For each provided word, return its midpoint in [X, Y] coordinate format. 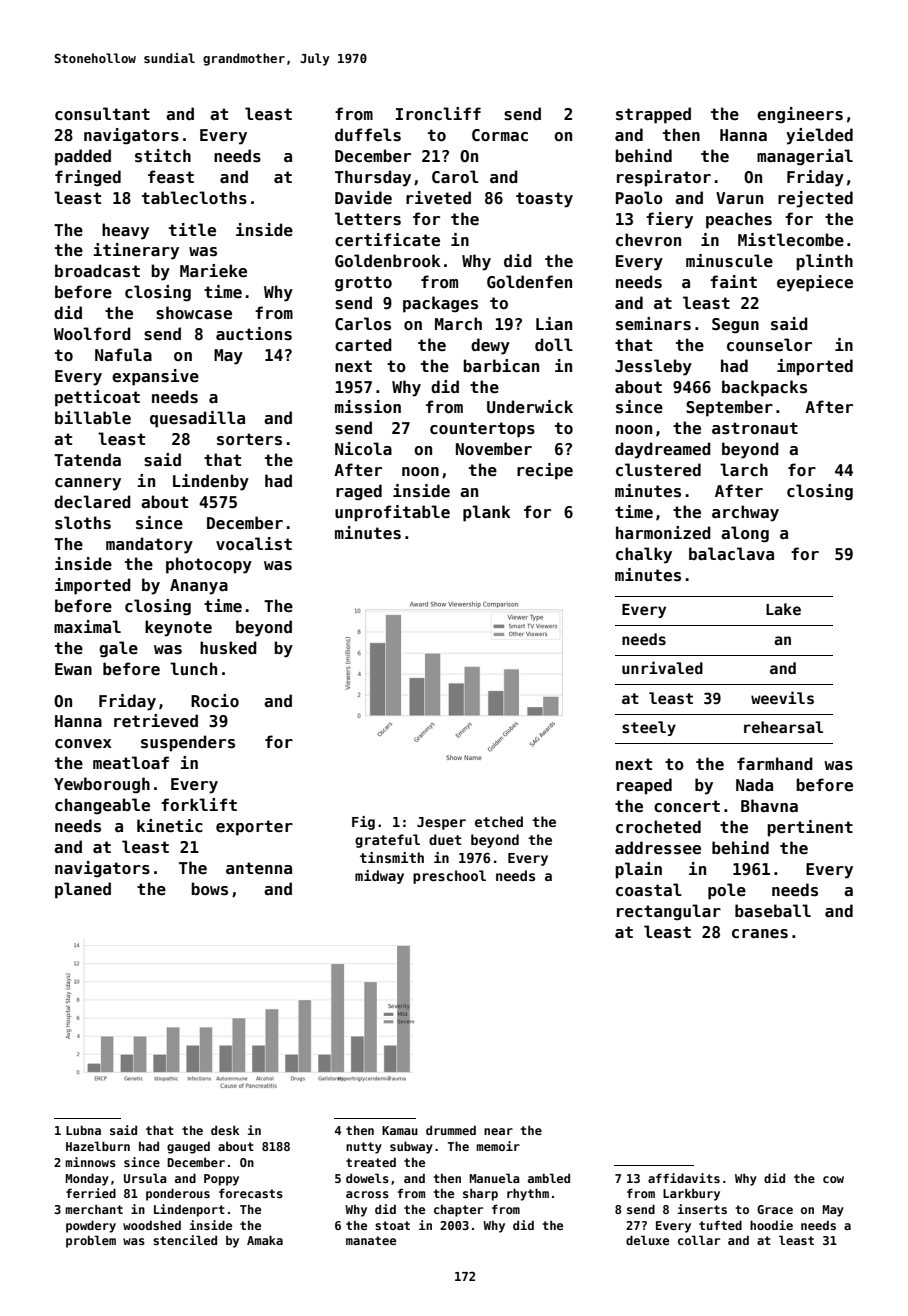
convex [83, 744]
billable [93, 418]
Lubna [83, 1130]
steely [649, 728]
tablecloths [194, 198]
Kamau [400, 1130]
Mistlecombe [791, 240]
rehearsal [783, 727]
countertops [482, 430]
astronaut [755, 428]
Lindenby [211, 482]
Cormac [500, 135]
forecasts [251, 1193]
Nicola [363, 449]
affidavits [684, 1178]
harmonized [663, 533]
